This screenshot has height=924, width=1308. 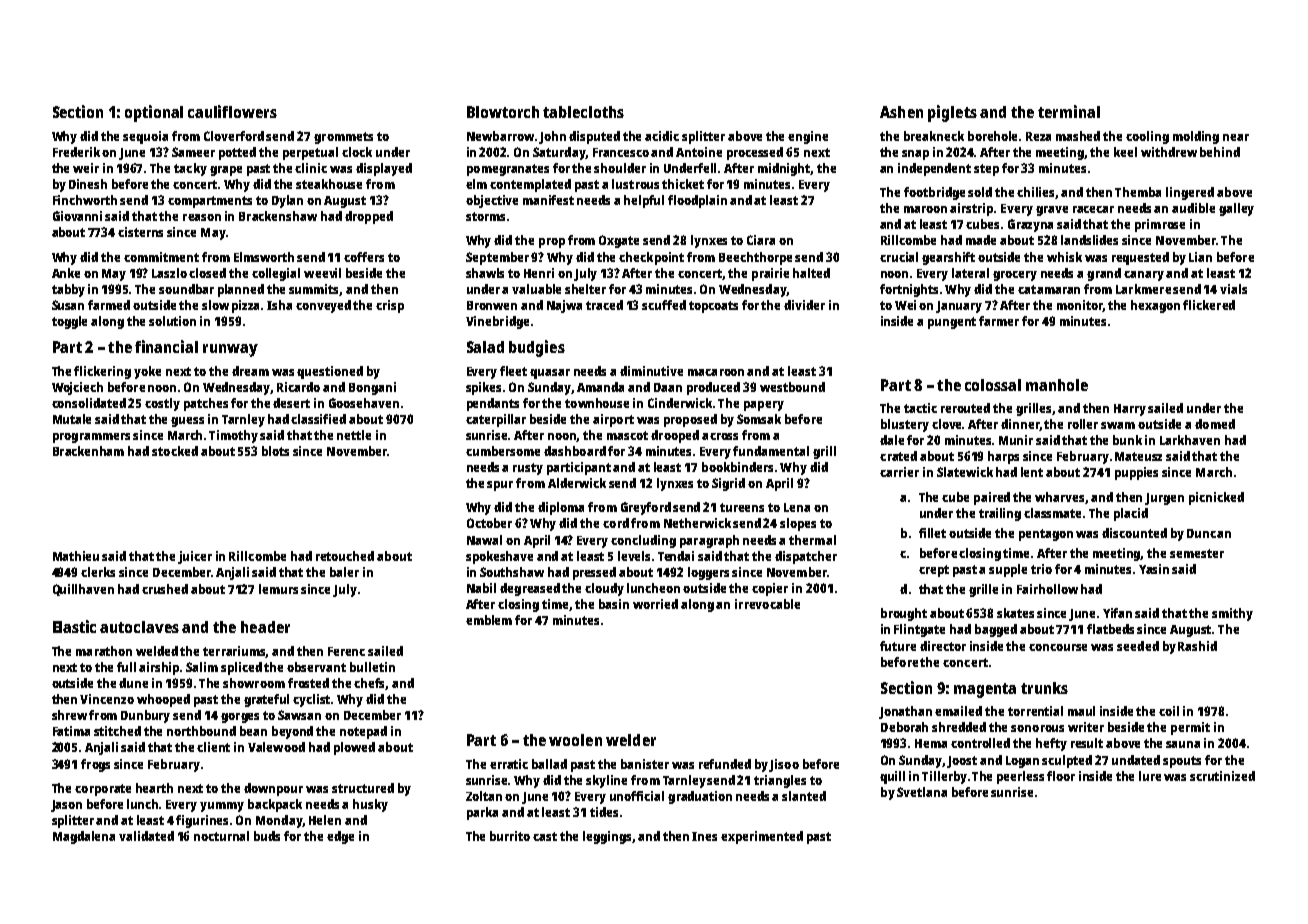 What do you see at coordinates (1117, 613) in the screenshot?
I see `Yifan` at bounding box center [1117, 613].
